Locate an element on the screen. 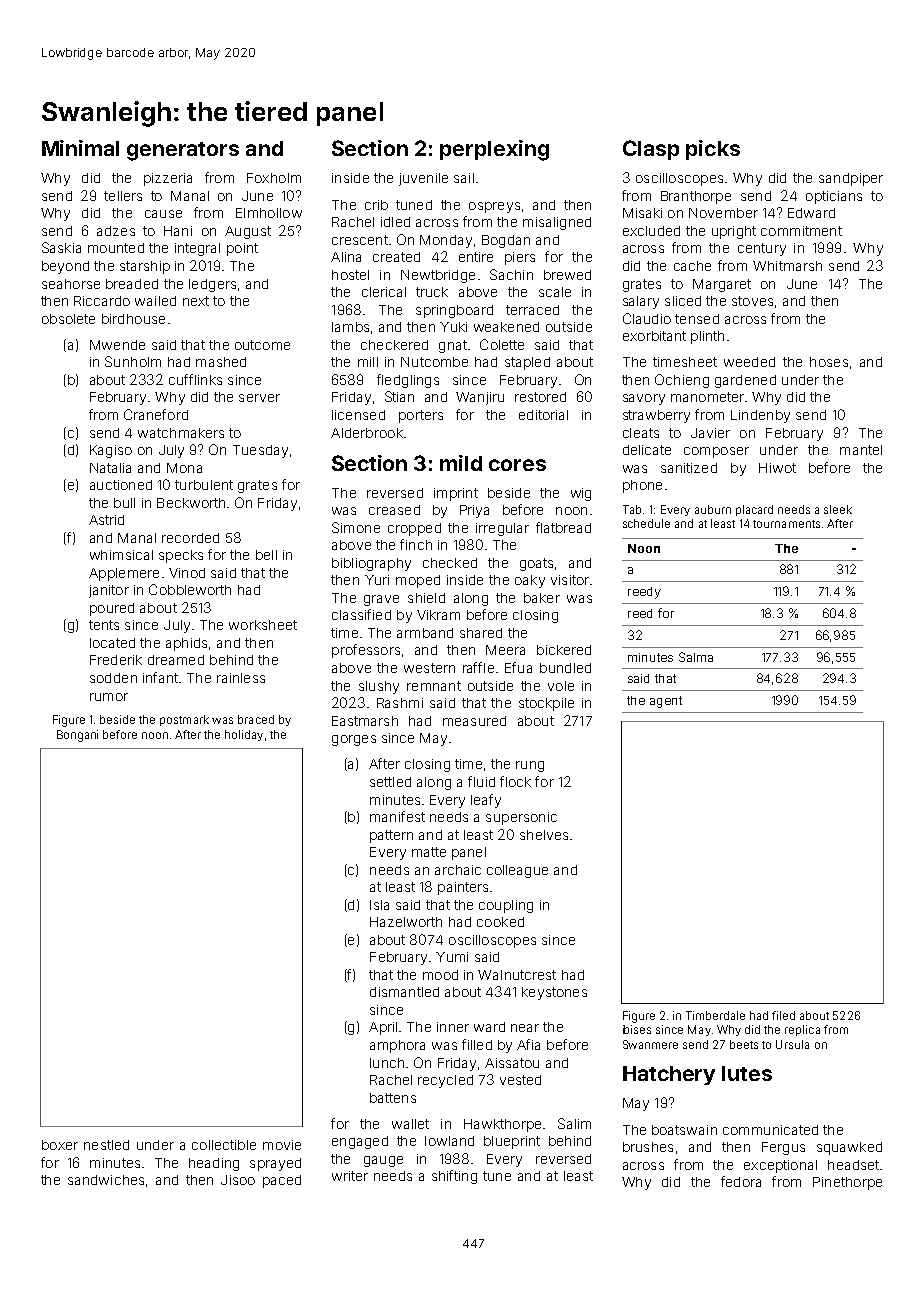 The height and width of the screenshot is (1308, 924). April is located at coordinates (383, 1028).
